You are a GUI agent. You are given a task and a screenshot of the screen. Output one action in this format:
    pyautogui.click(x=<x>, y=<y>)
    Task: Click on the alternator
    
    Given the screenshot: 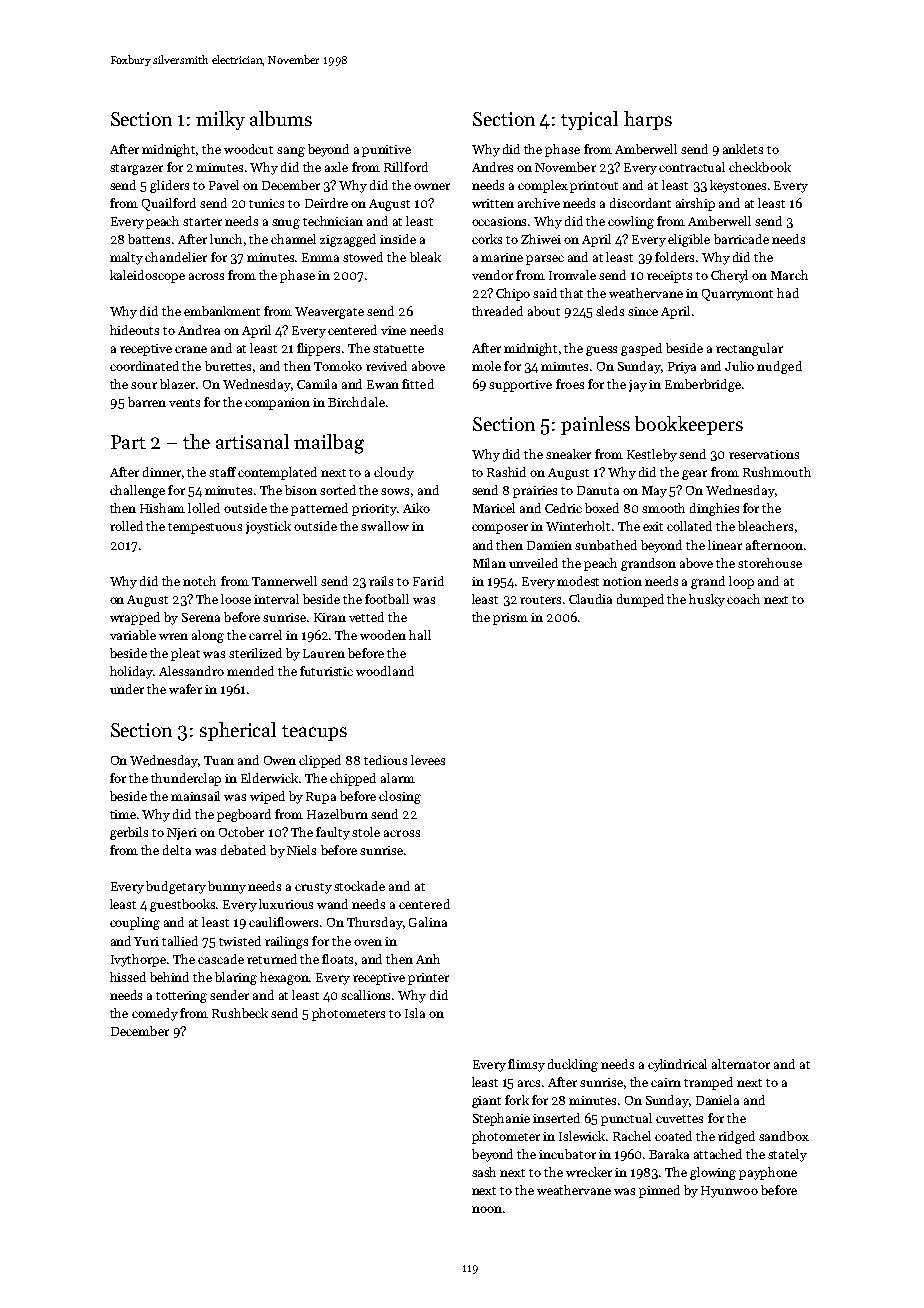 What is the action you would take?
    pyautogui.click(x=741, y=1064)
